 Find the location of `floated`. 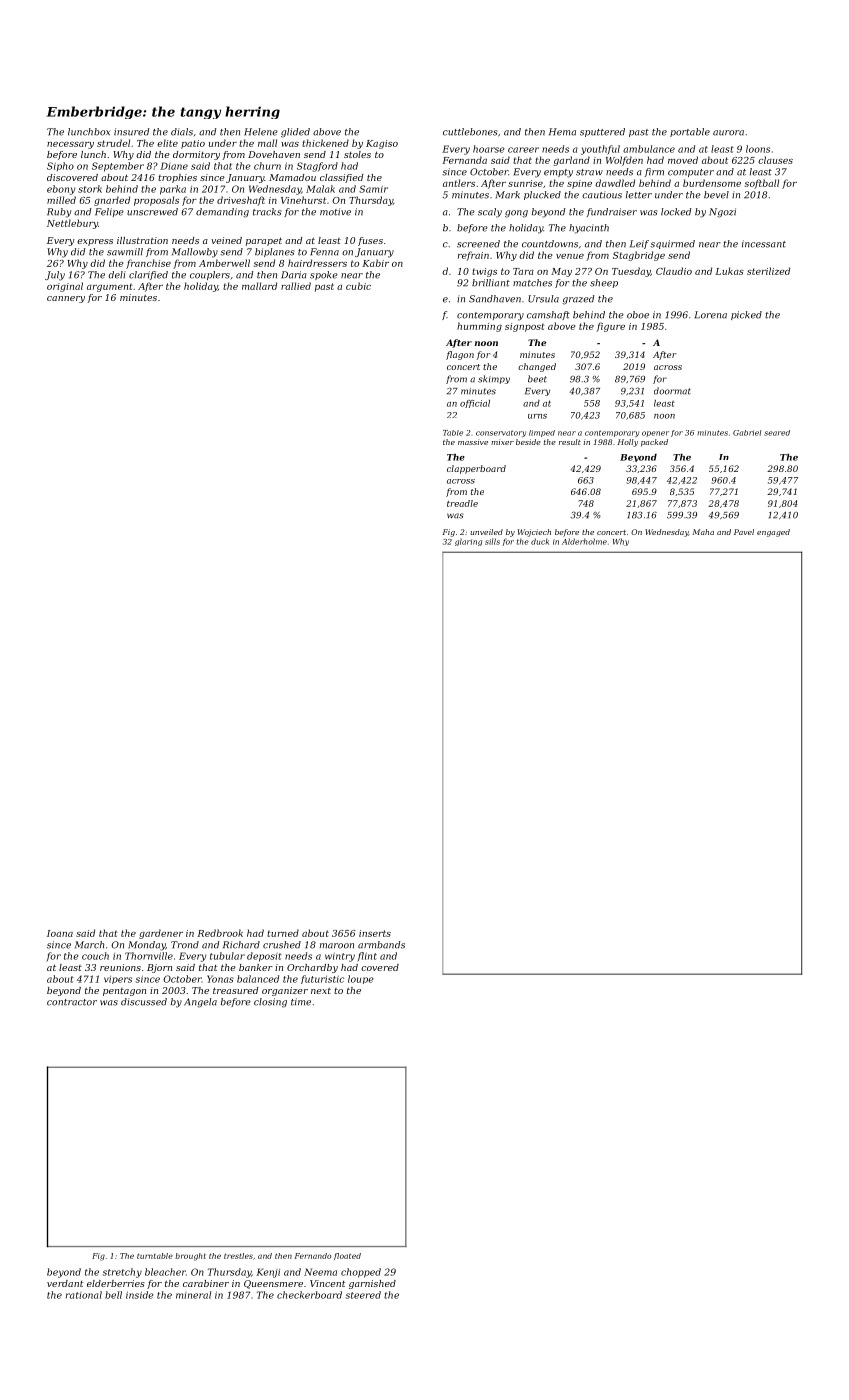

floated is located at coordinates (347, 1256).
